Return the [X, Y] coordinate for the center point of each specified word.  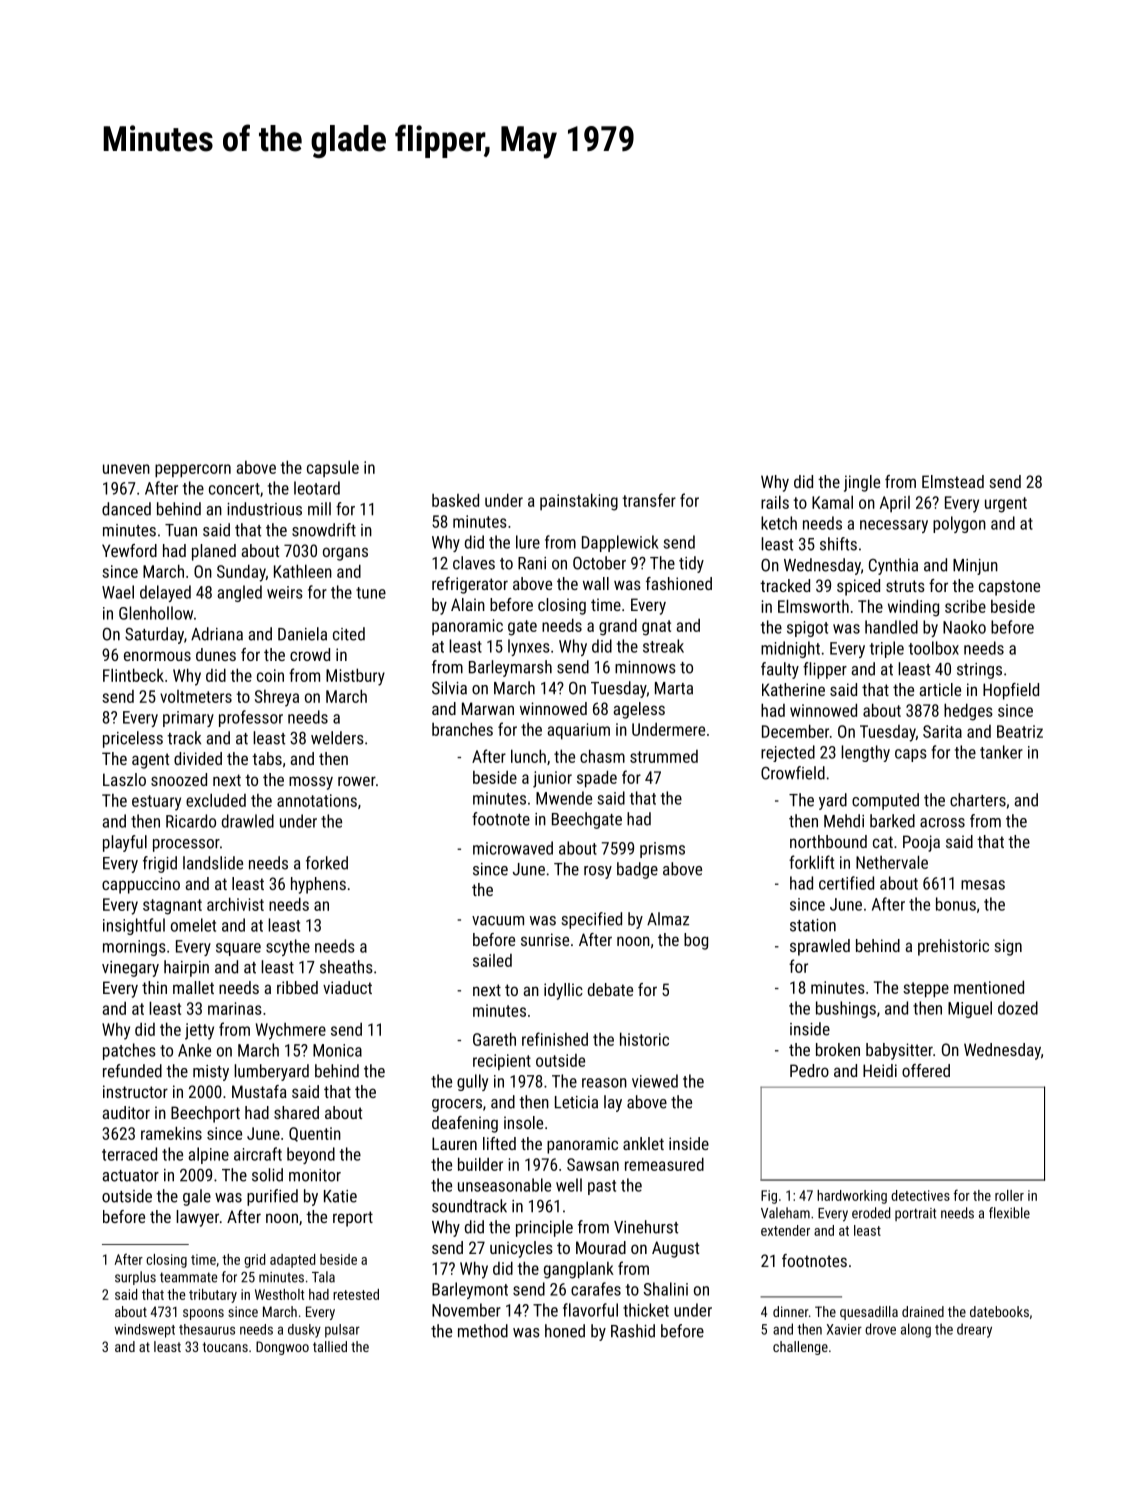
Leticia [576, 1102]
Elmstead [953, 481]
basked [455, 500]
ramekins [171, 1133]
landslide [213, 863]
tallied [330, 1346]
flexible [1009, 1213]
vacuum [498, 921]
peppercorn [193, 471]
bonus [956, 904]
